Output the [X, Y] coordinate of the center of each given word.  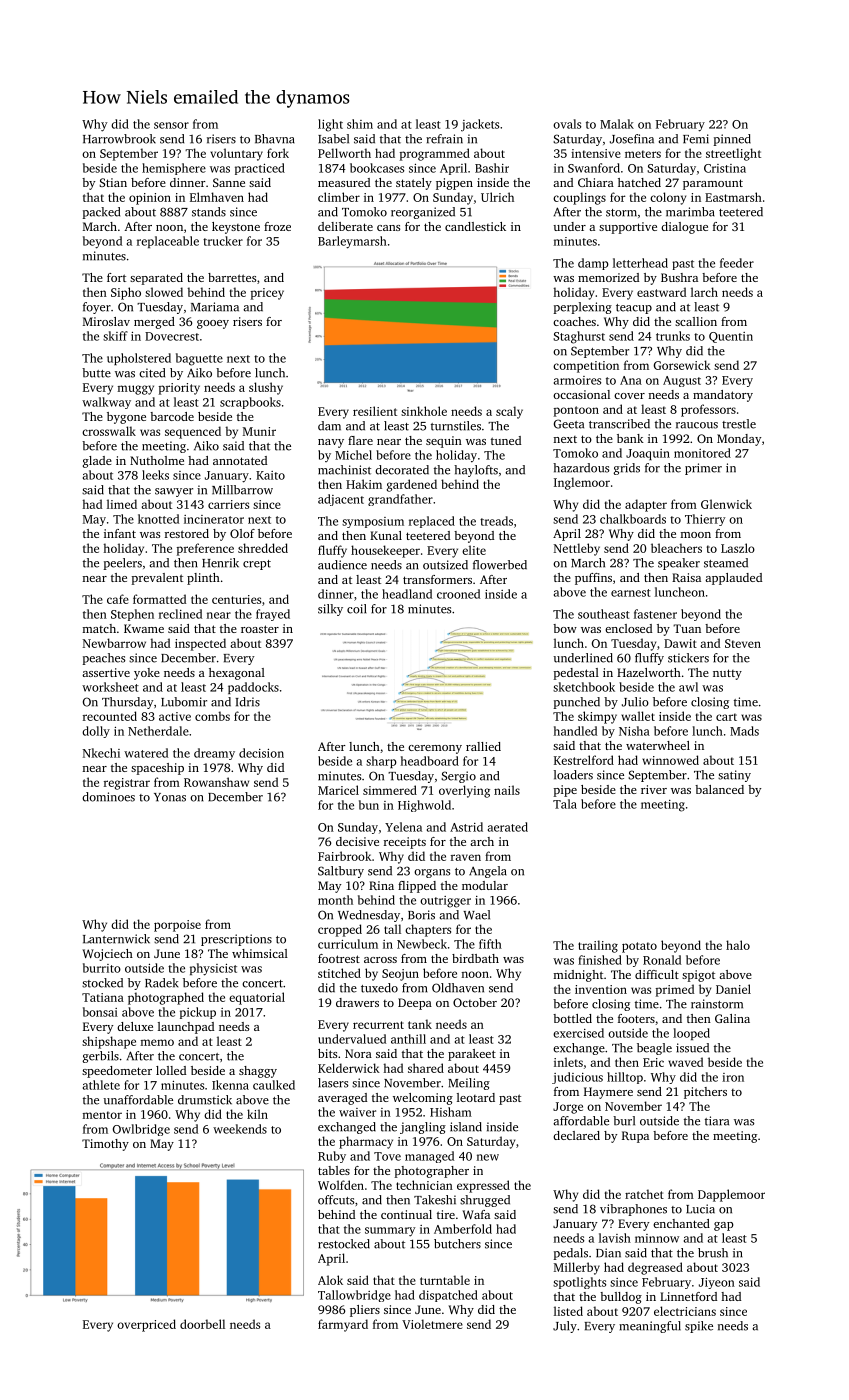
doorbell [202, 1324]
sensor [171, 125]
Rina [381, 885]
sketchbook [584, 687]
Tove [387, 1156]
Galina [732, 1018]
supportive [628, 228]
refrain [444, 139]
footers [636, 1018]
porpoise [177, 926]
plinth [203, 579]
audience [342, 565]
